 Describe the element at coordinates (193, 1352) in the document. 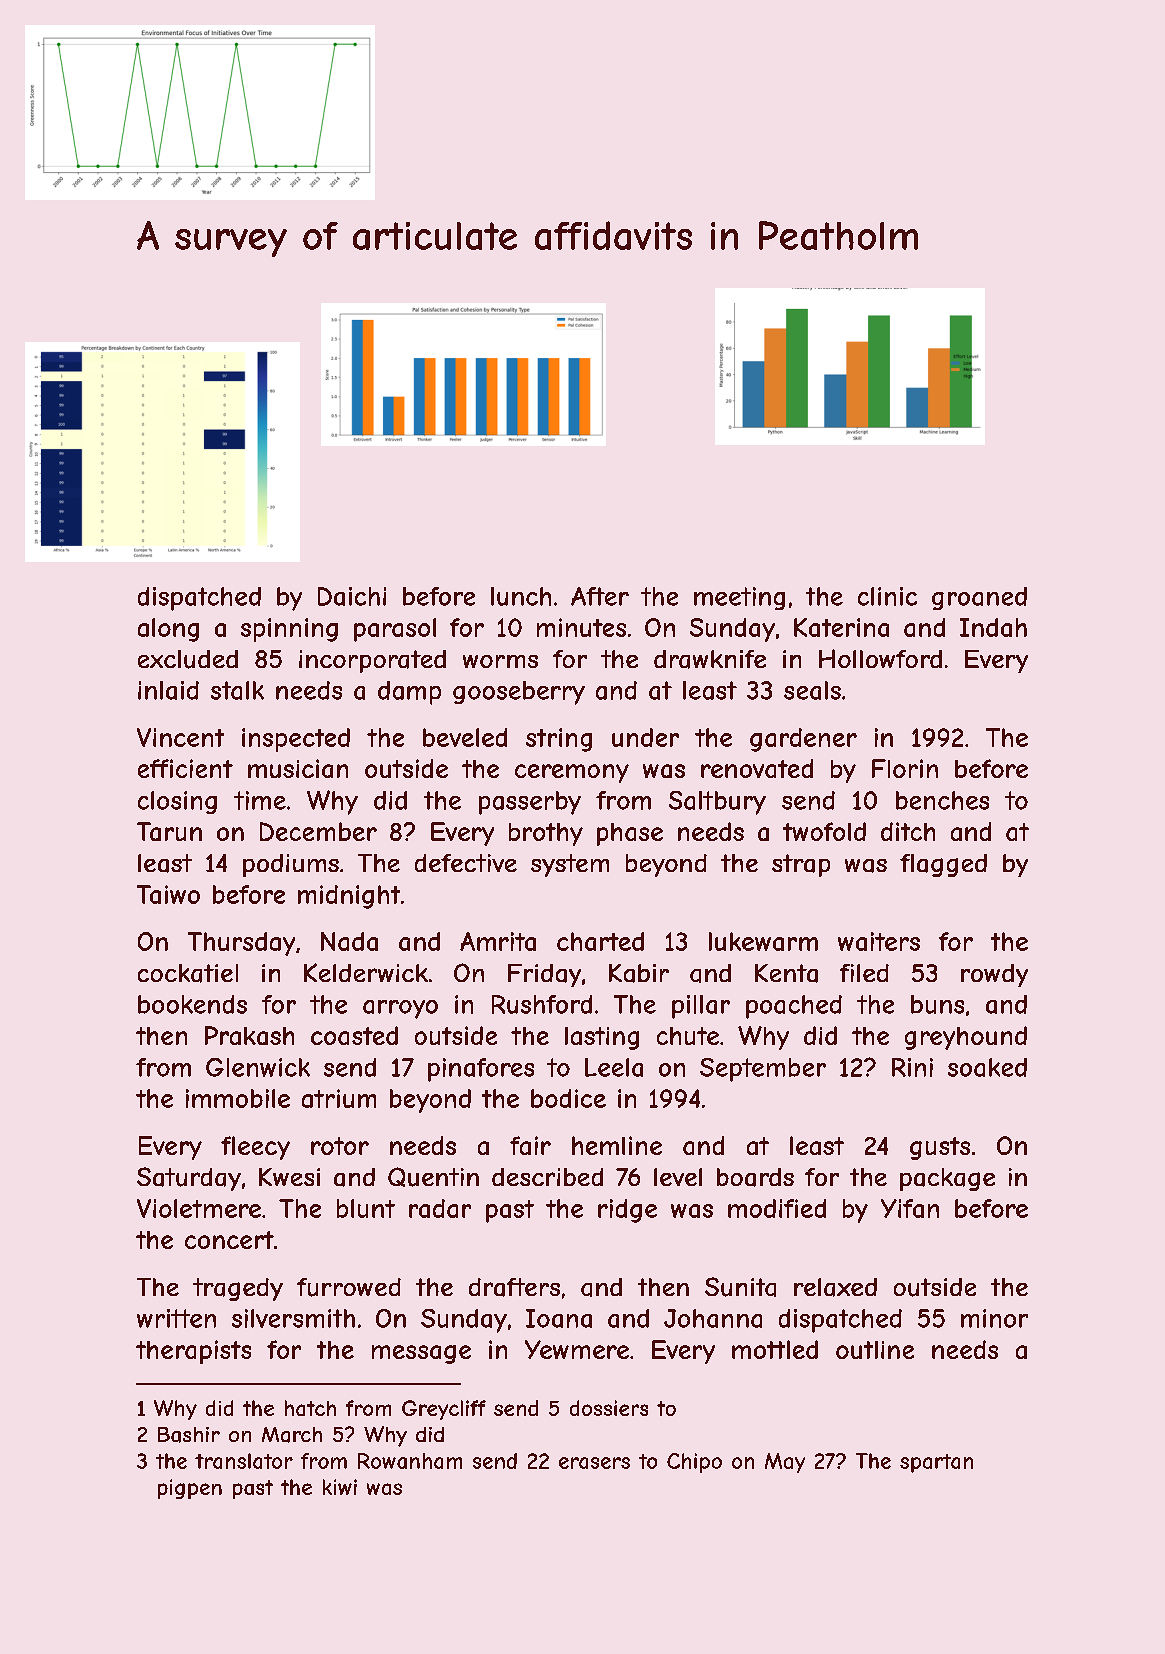

I see `therapists` at that location.
